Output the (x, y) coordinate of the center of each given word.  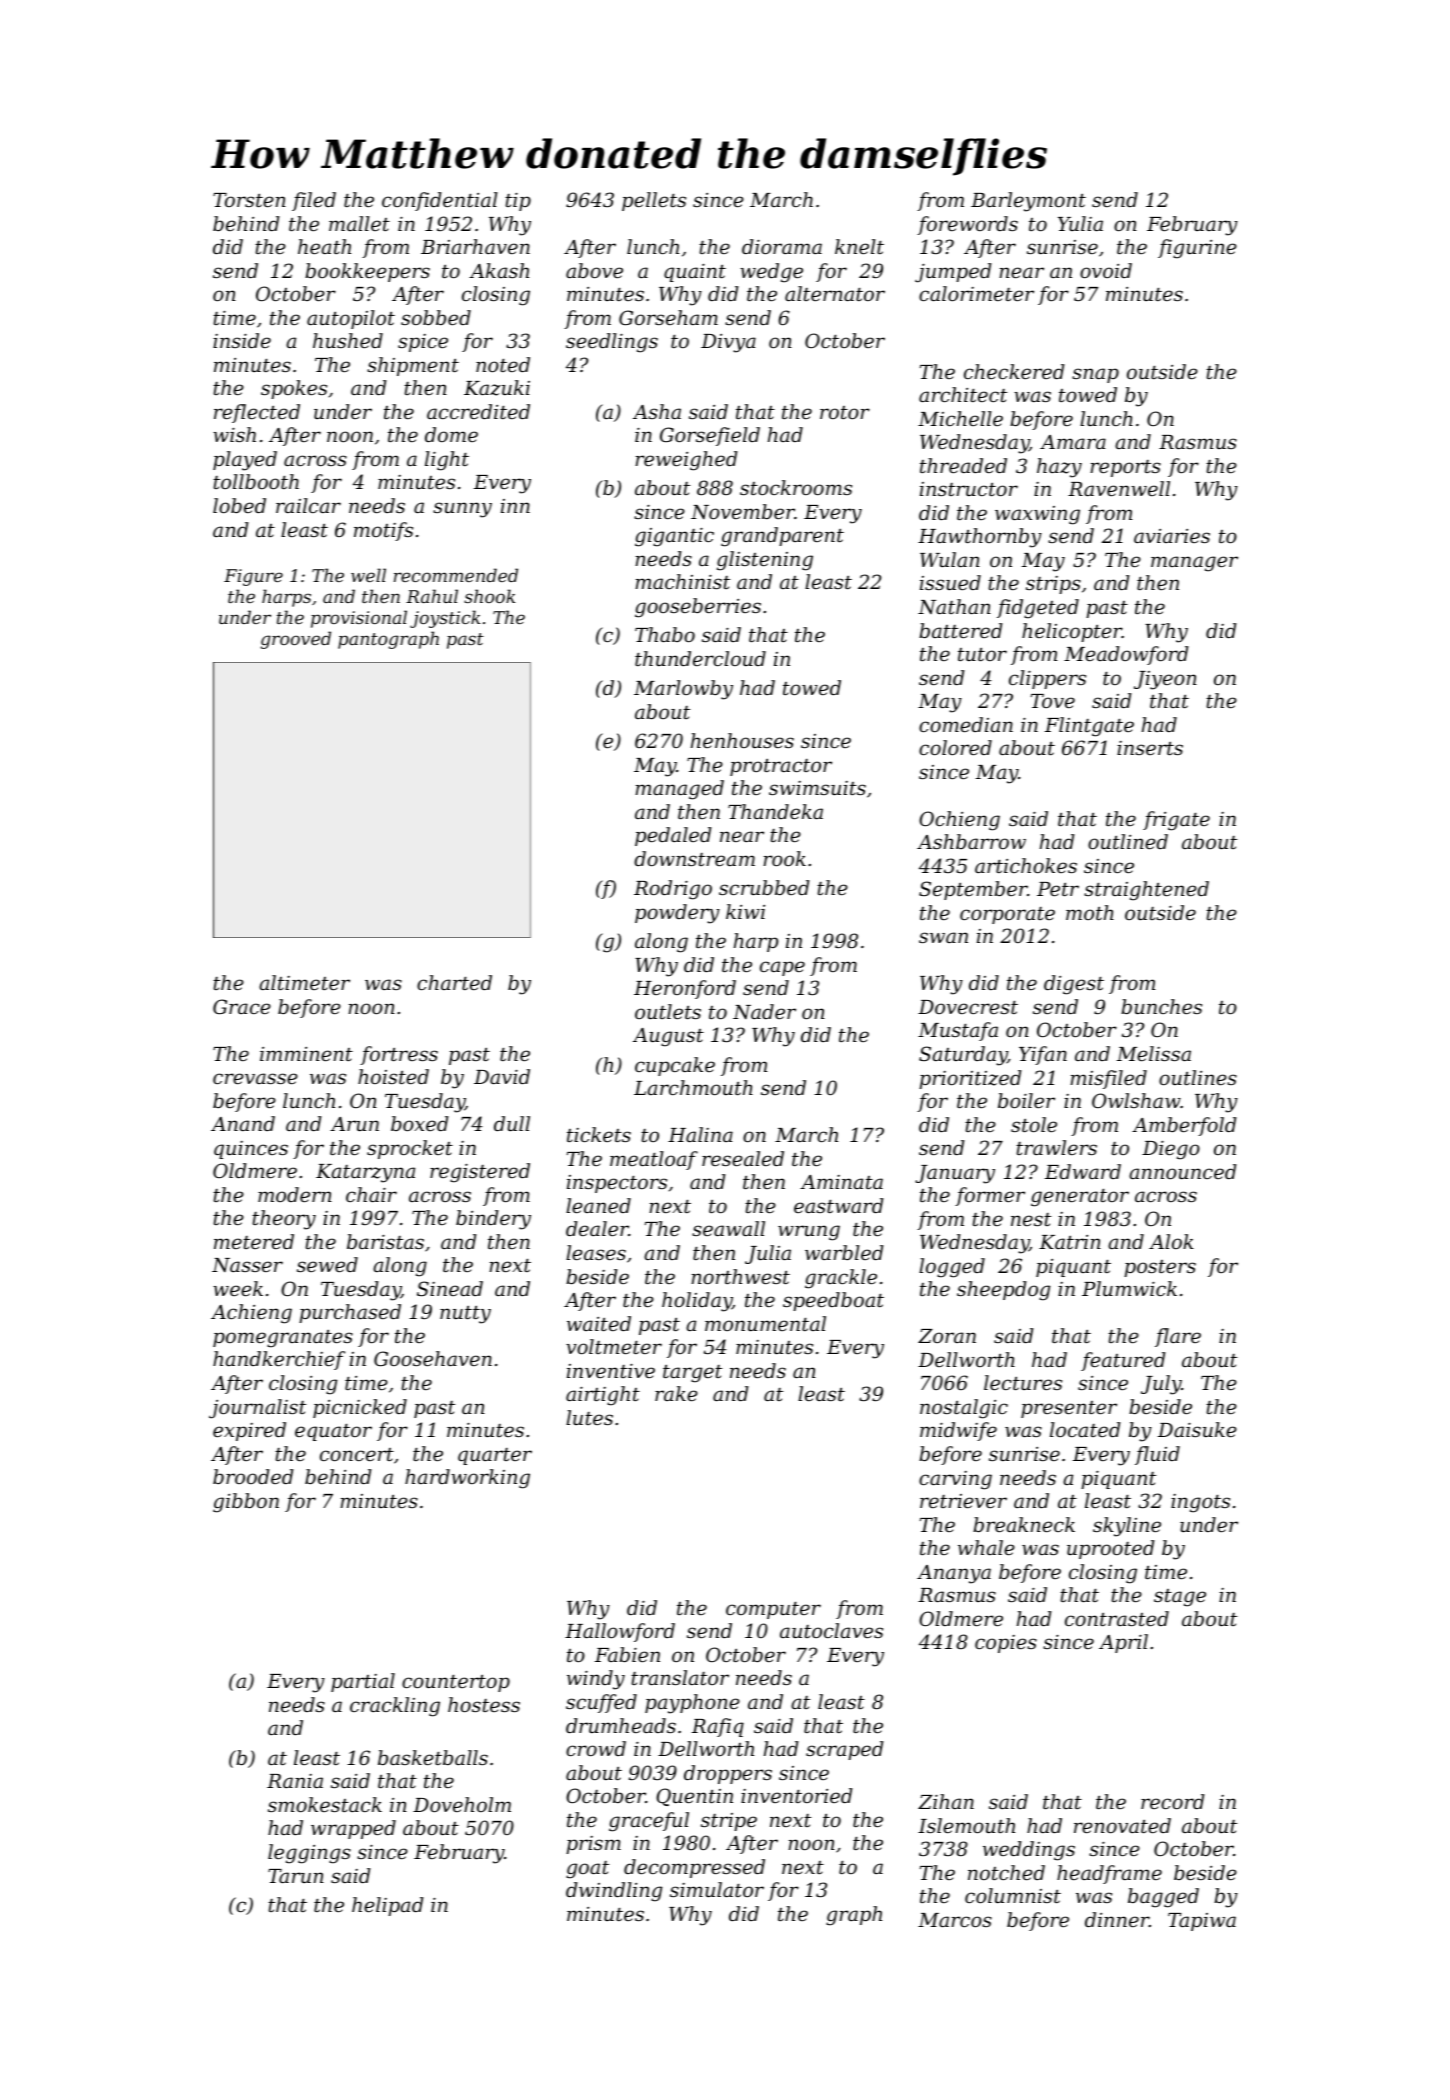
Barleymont (1028, 202)
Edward (1083, 1171)
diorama (782, 246)
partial (363, 1682)
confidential (440, 201)
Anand (243, 1123)
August (668, 1037)
